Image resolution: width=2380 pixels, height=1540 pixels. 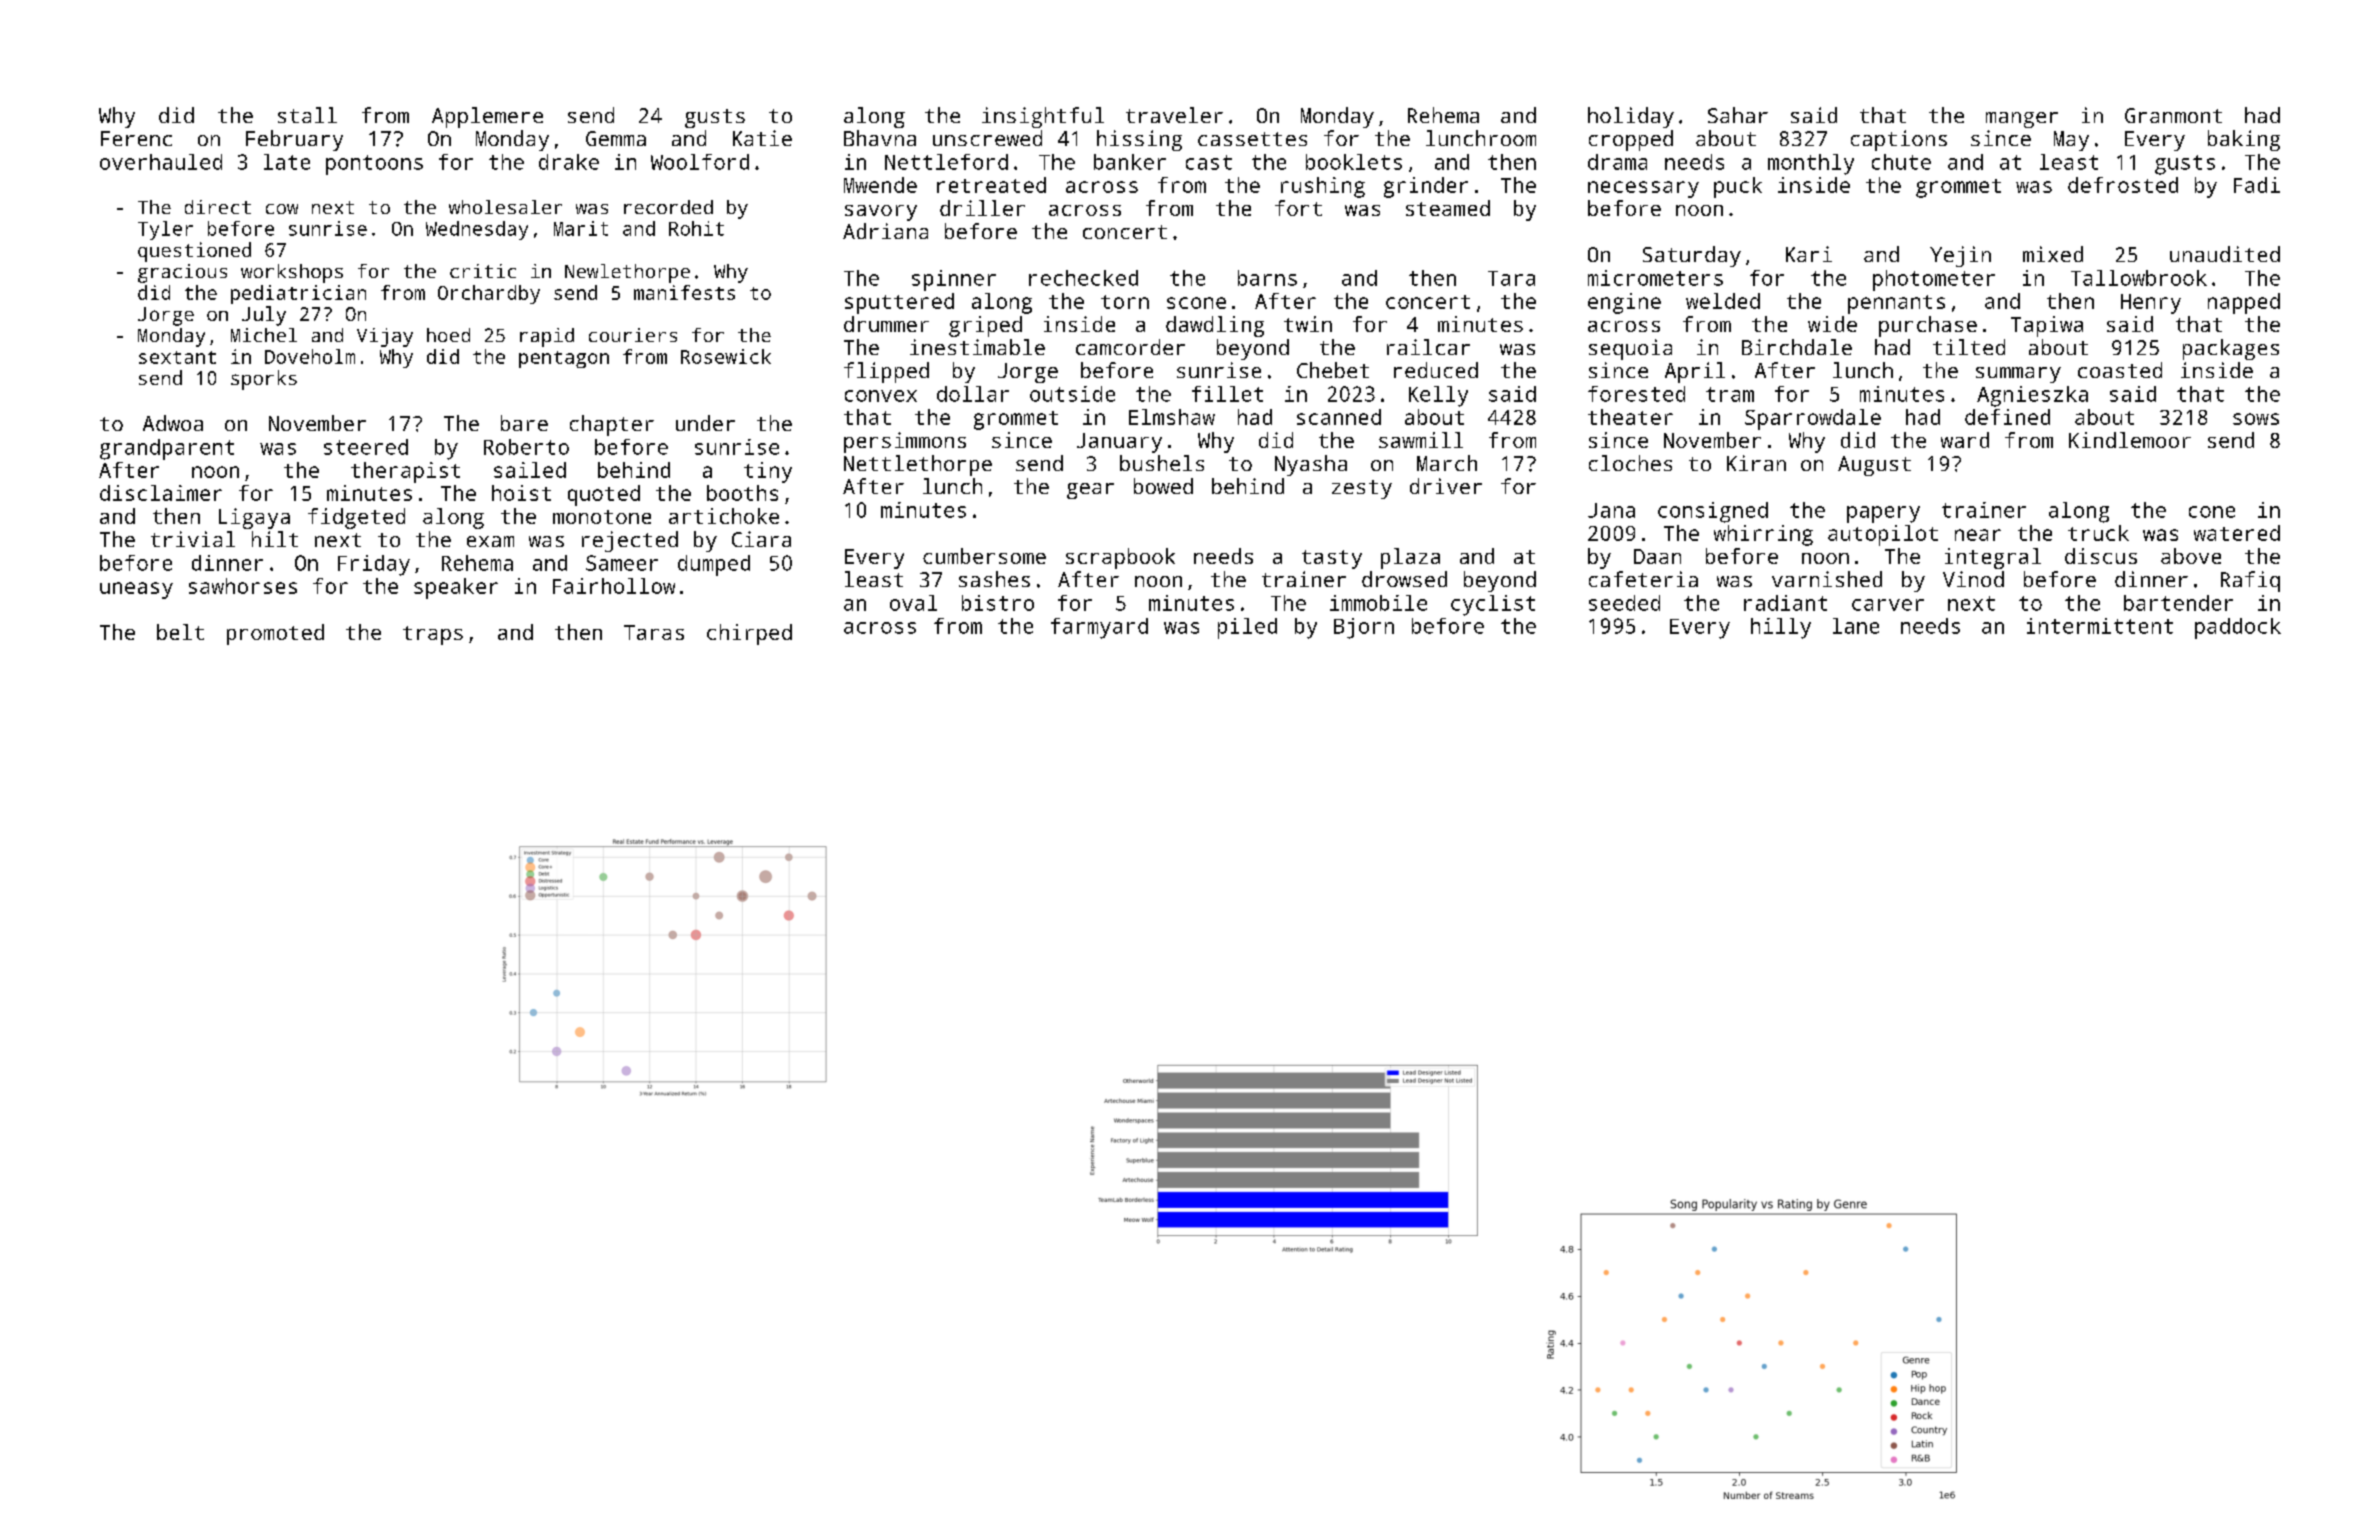 What do you see at coordinates (1247, 628) in the screenshot?
I see `piled` at bounding box center [1247, 628].
